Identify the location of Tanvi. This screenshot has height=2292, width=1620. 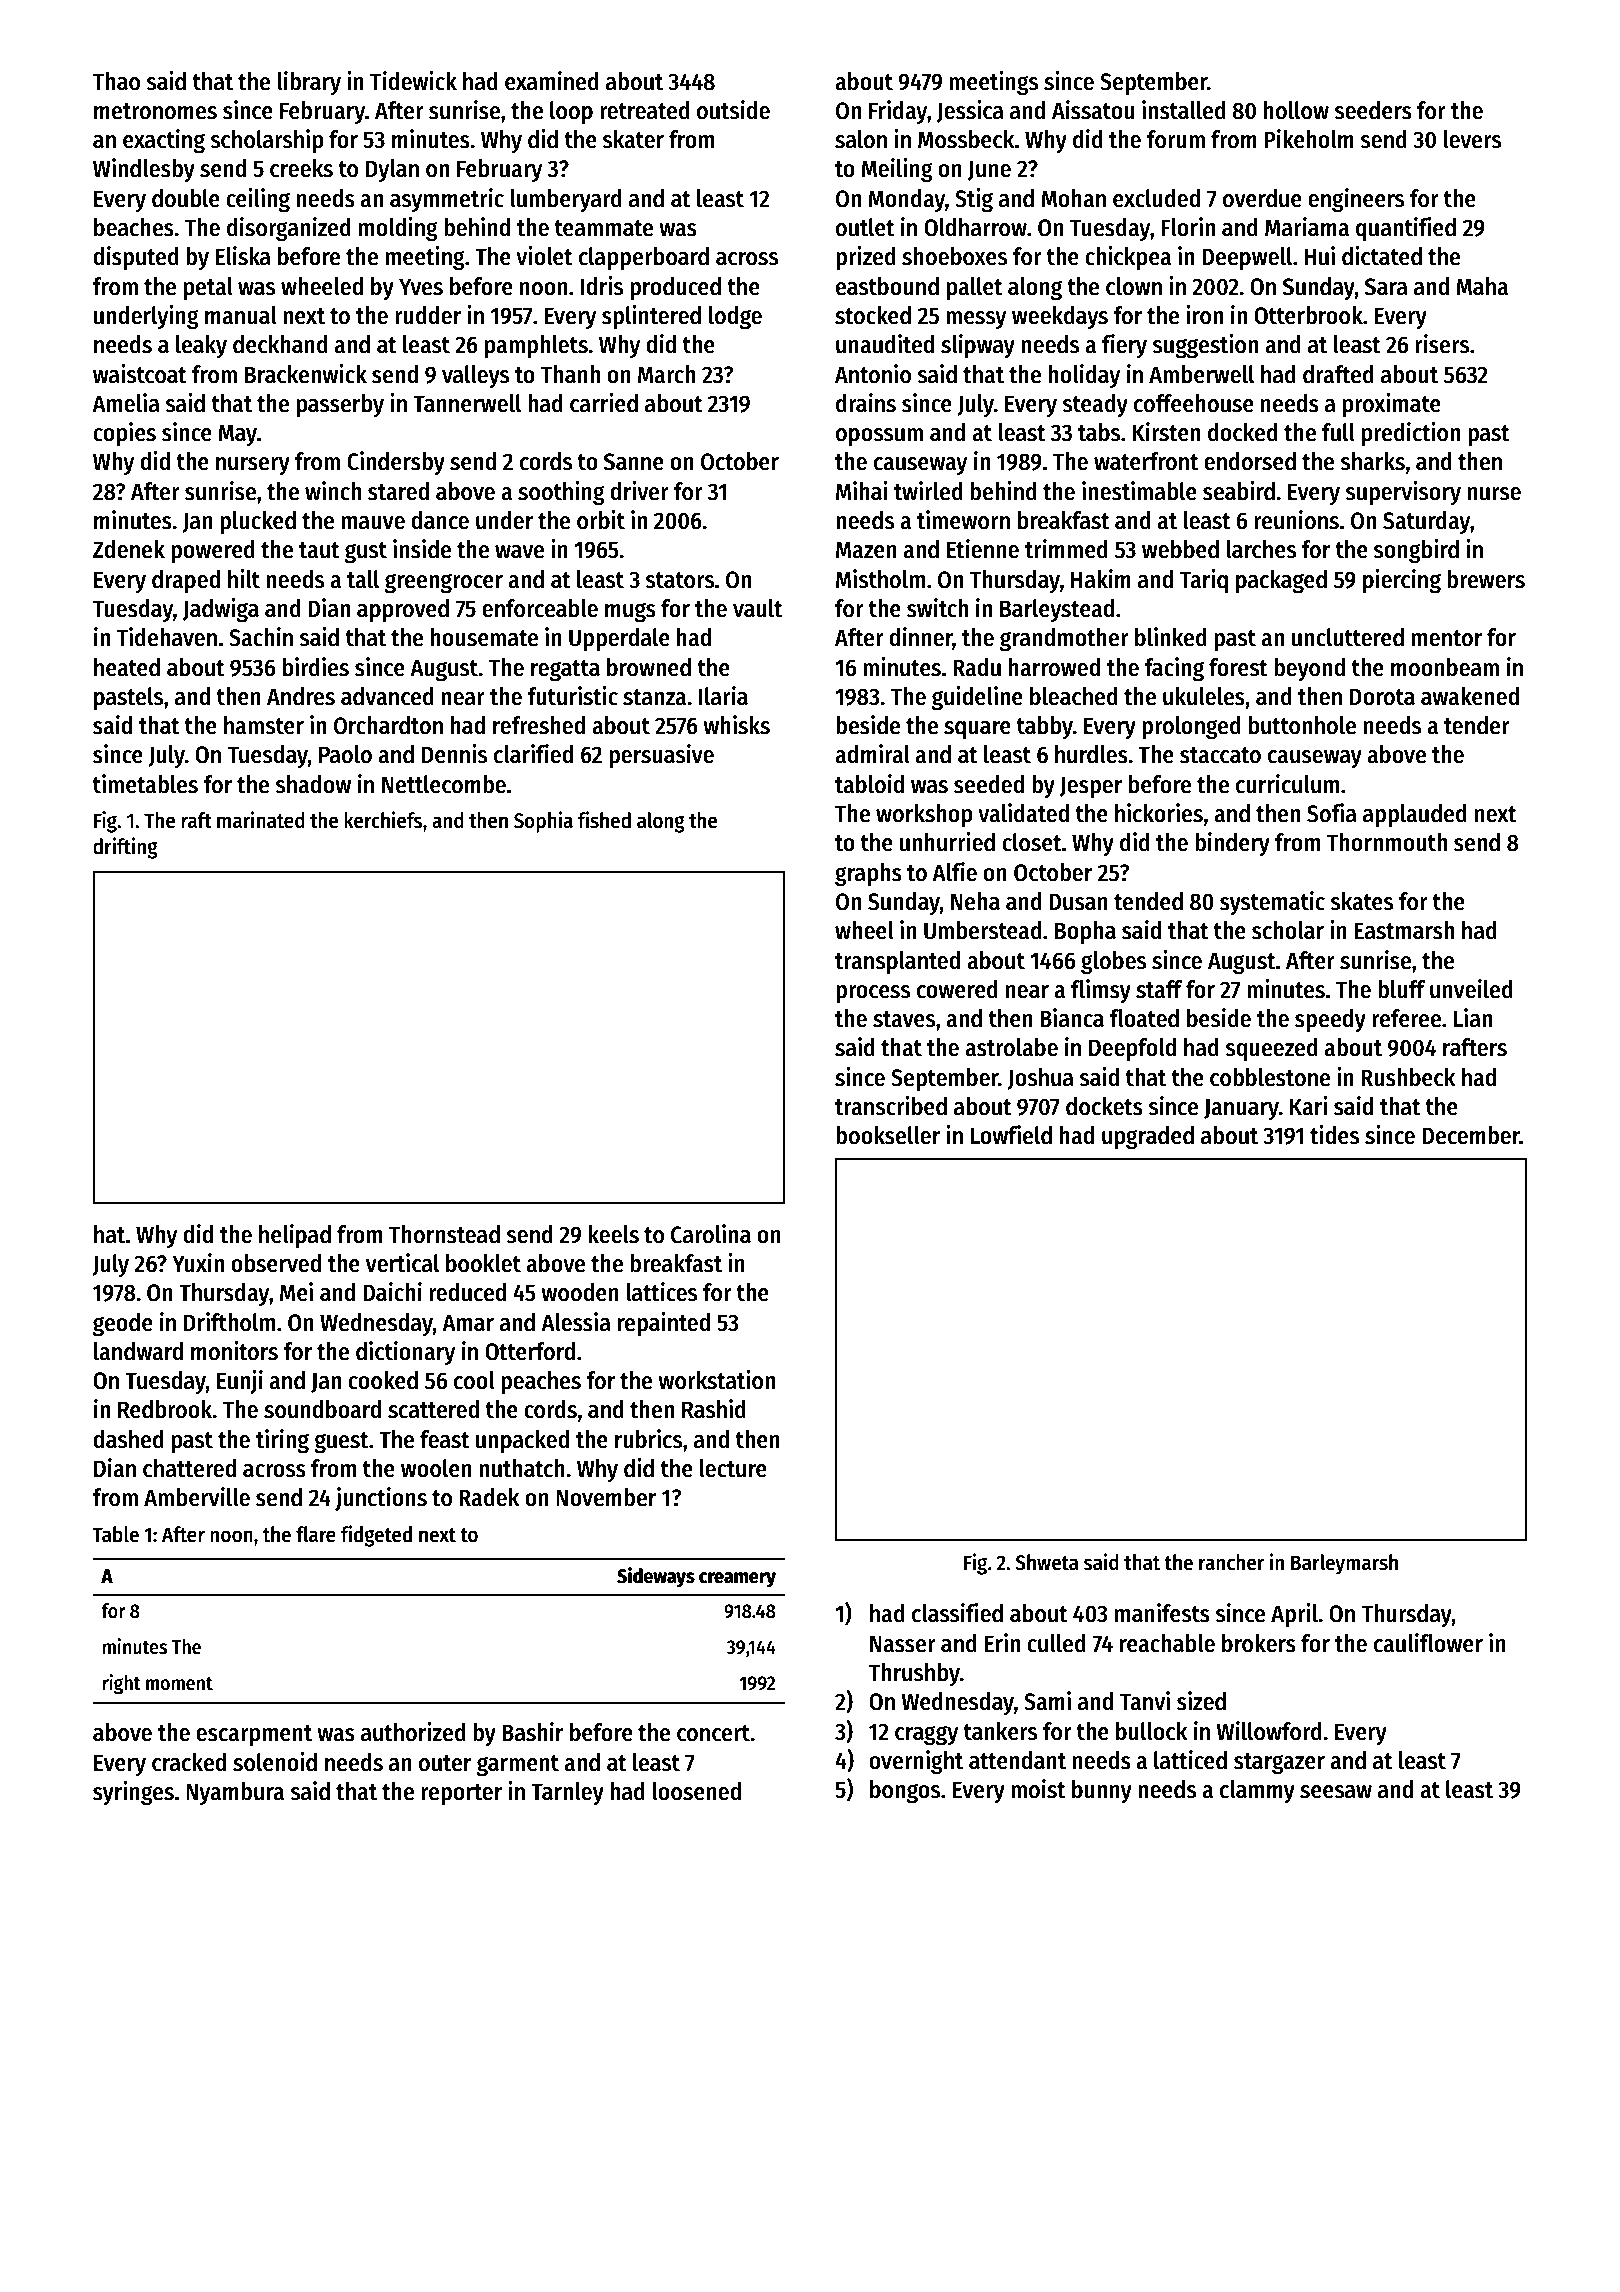
(1145, 1701).
